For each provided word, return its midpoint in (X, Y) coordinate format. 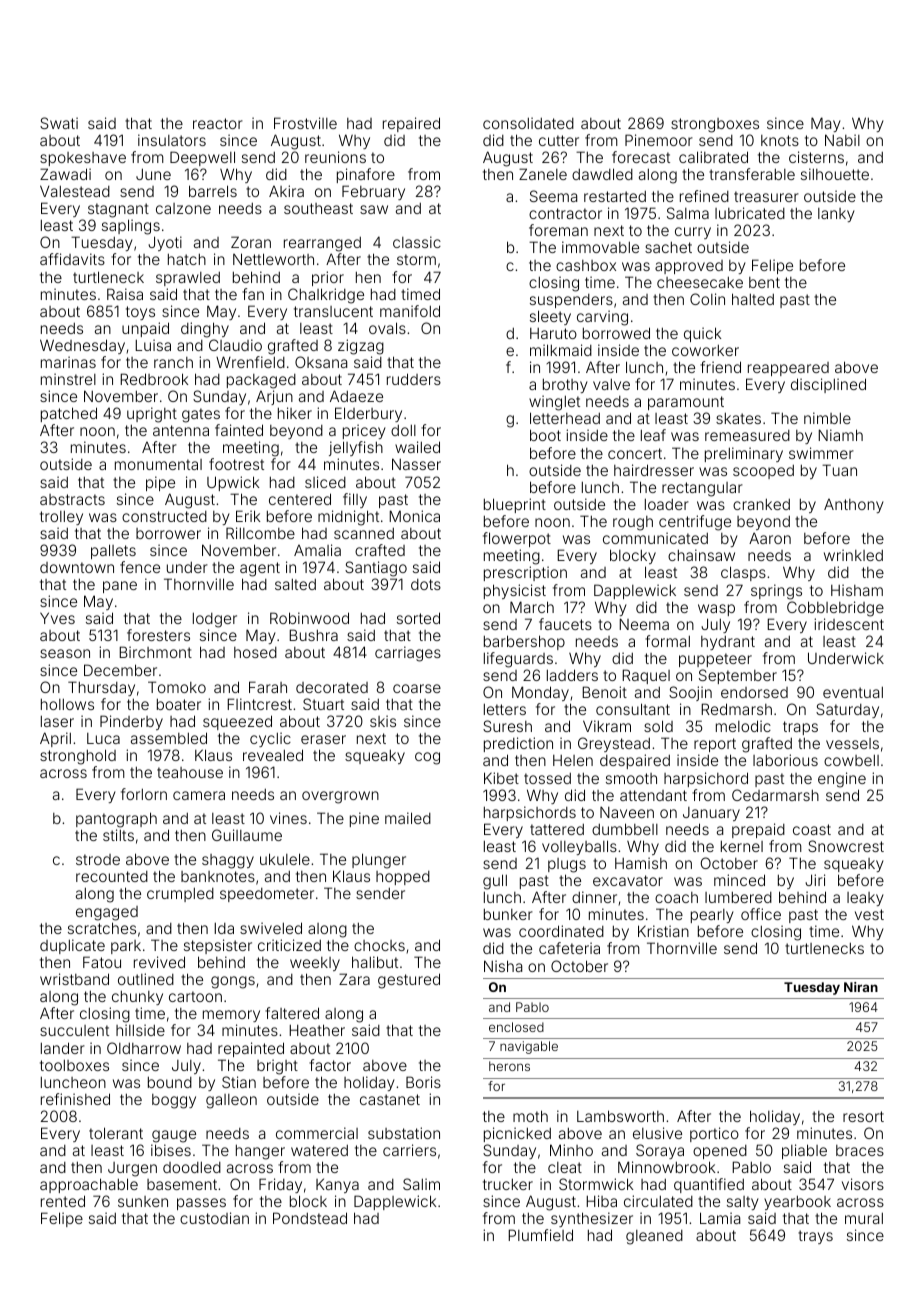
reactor (218, 123)
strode (98, 859)
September (738, 676)
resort (863, 1116)
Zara (354, 979)
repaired (411, 124)
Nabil (842, 140)
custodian (214, 1218)
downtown (77, 567)
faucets (565, 624)
